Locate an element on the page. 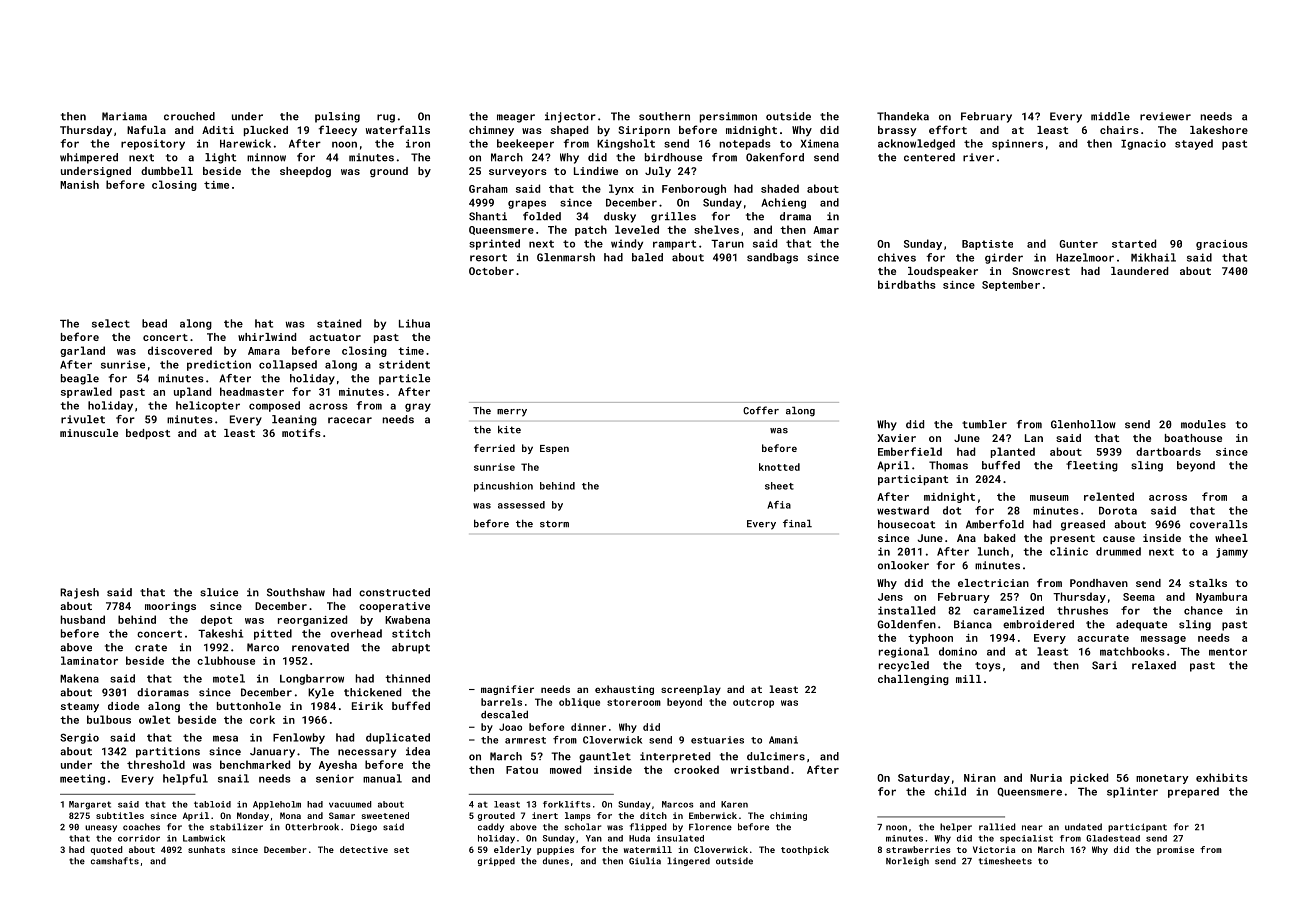 The height and width of the document is (924, 1308). reviewer is located at coordinates (1165, 116).
